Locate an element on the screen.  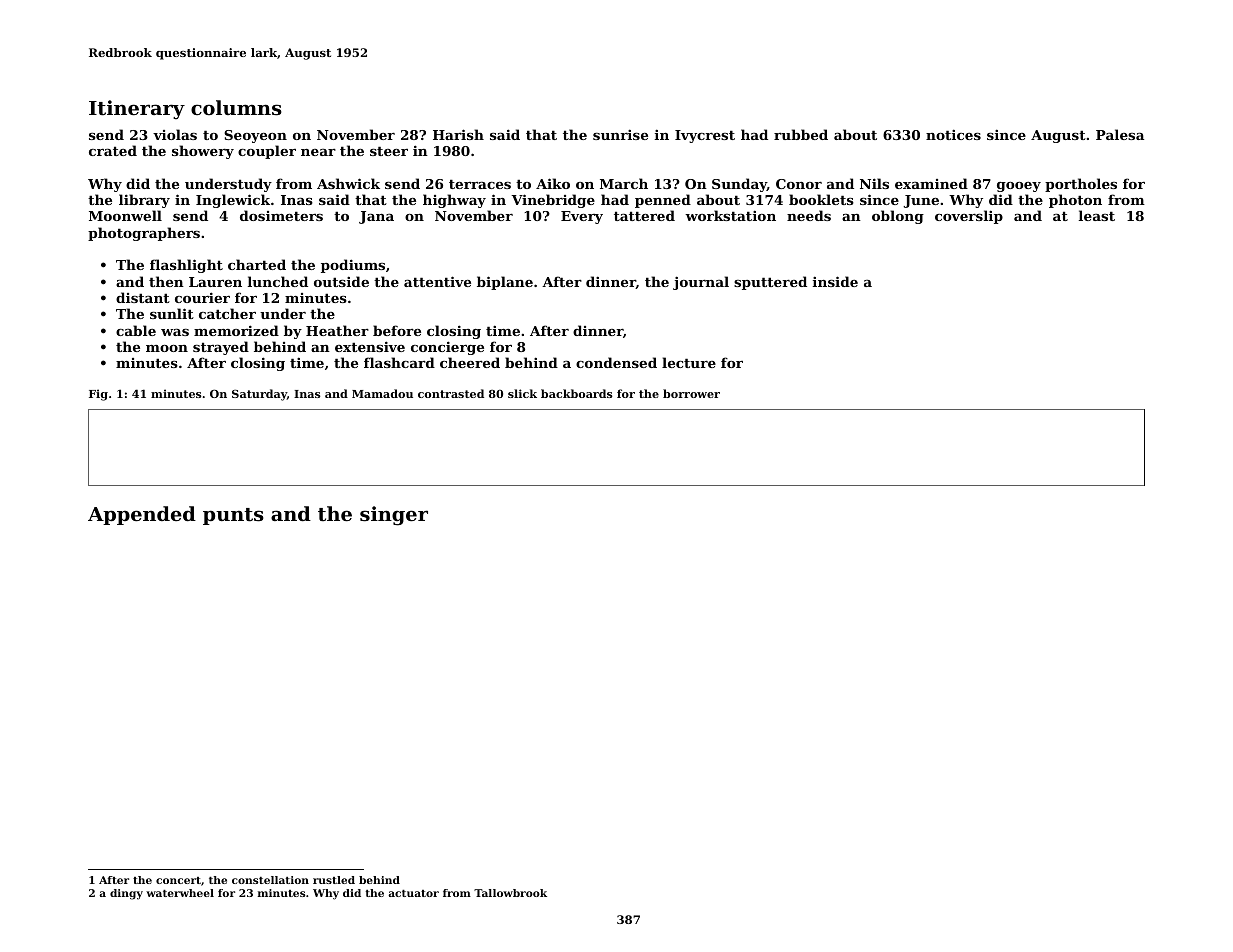
punts is located at coordinates (233, 516).
